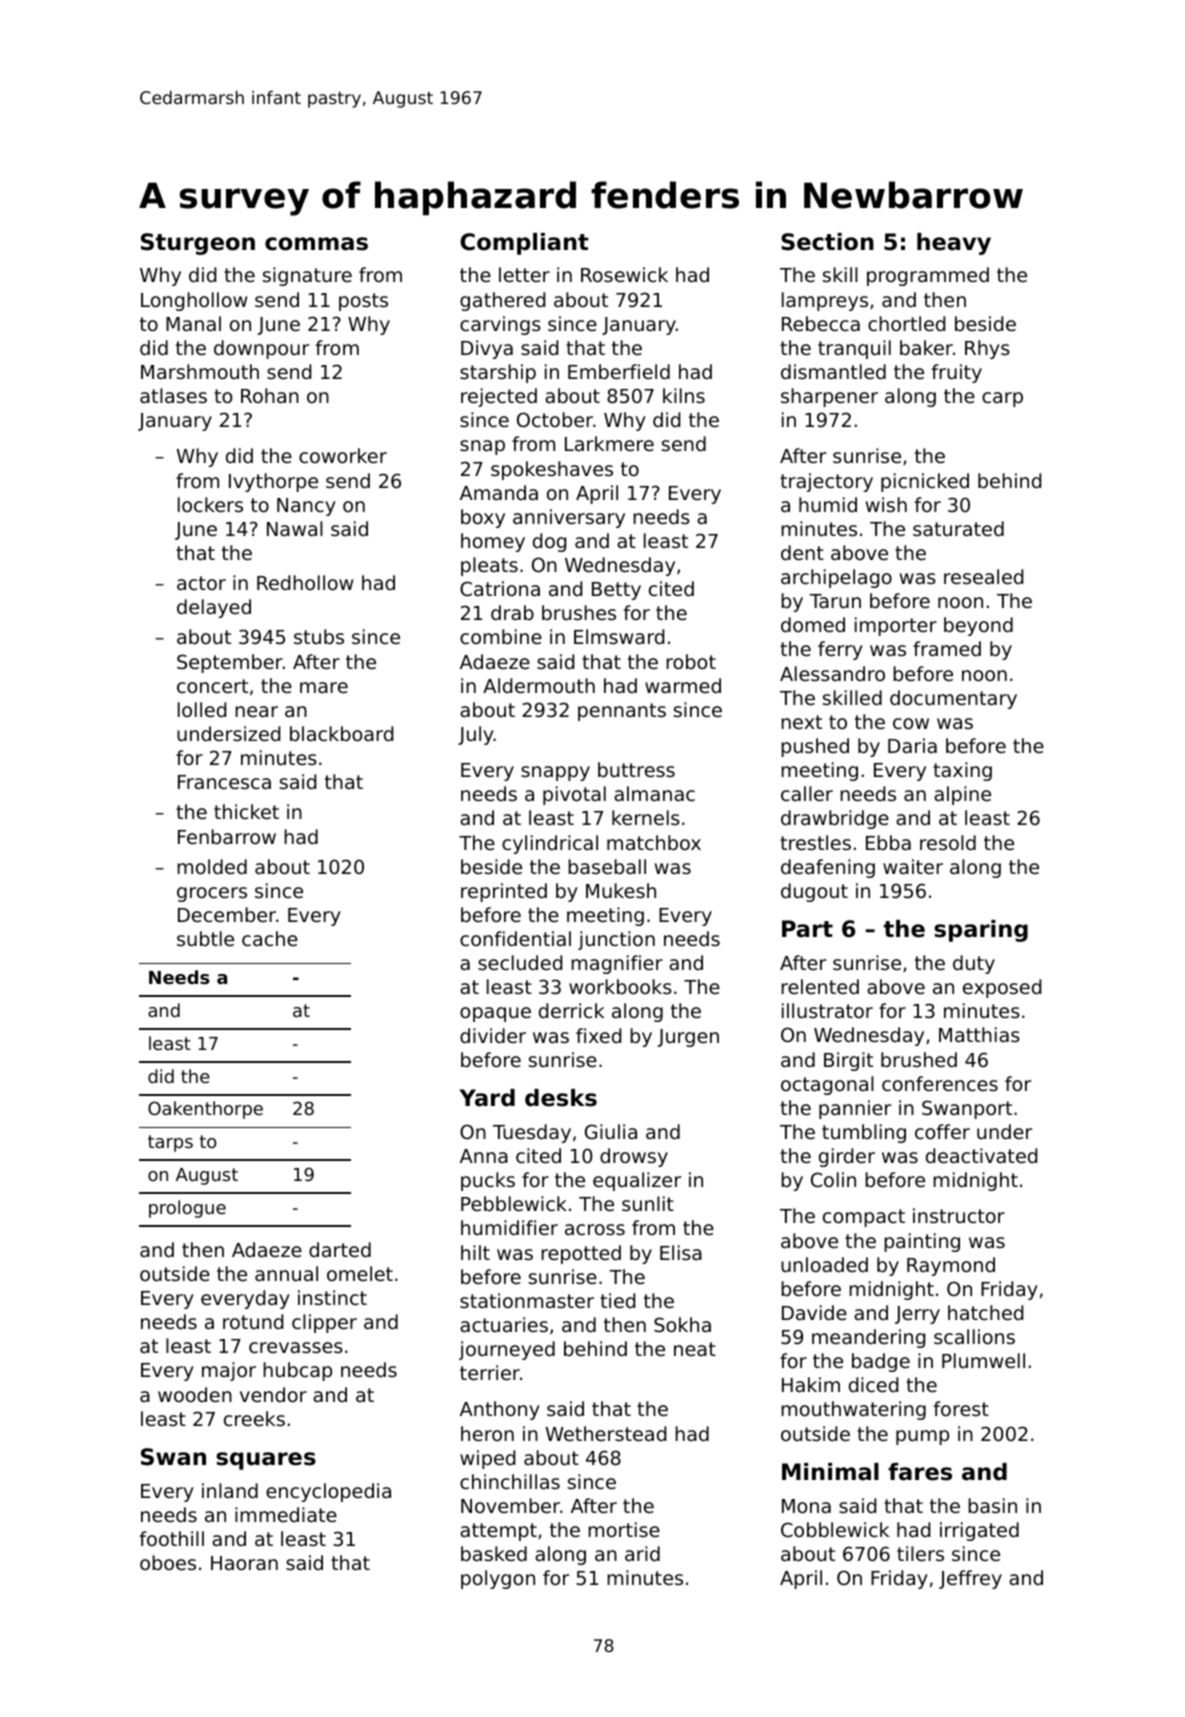 The image size is (1185, 1717). I want to click on exposed, so click(1002, 988).
